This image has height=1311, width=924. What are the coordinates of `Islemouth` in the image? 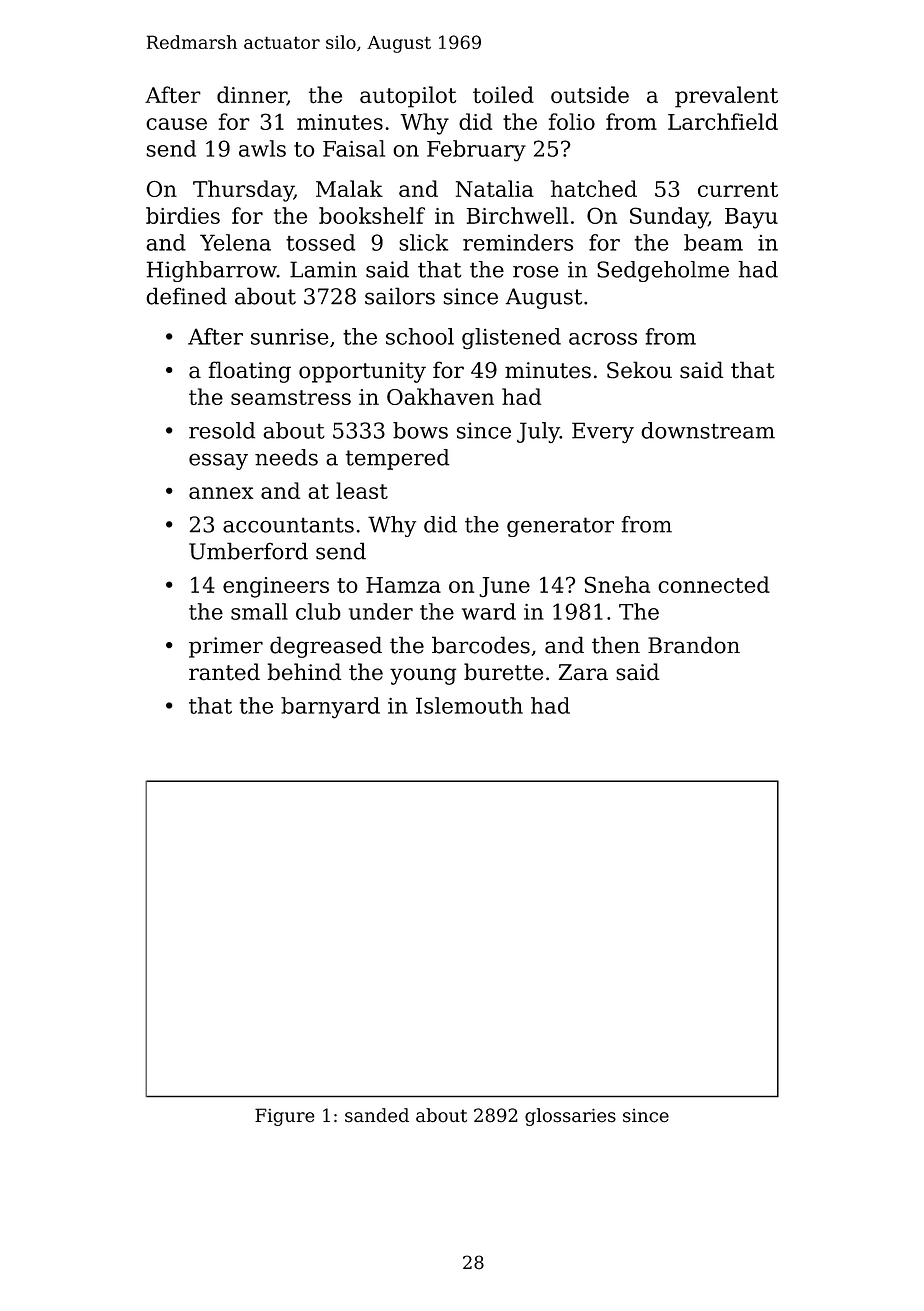 It's located at (469, 705).
